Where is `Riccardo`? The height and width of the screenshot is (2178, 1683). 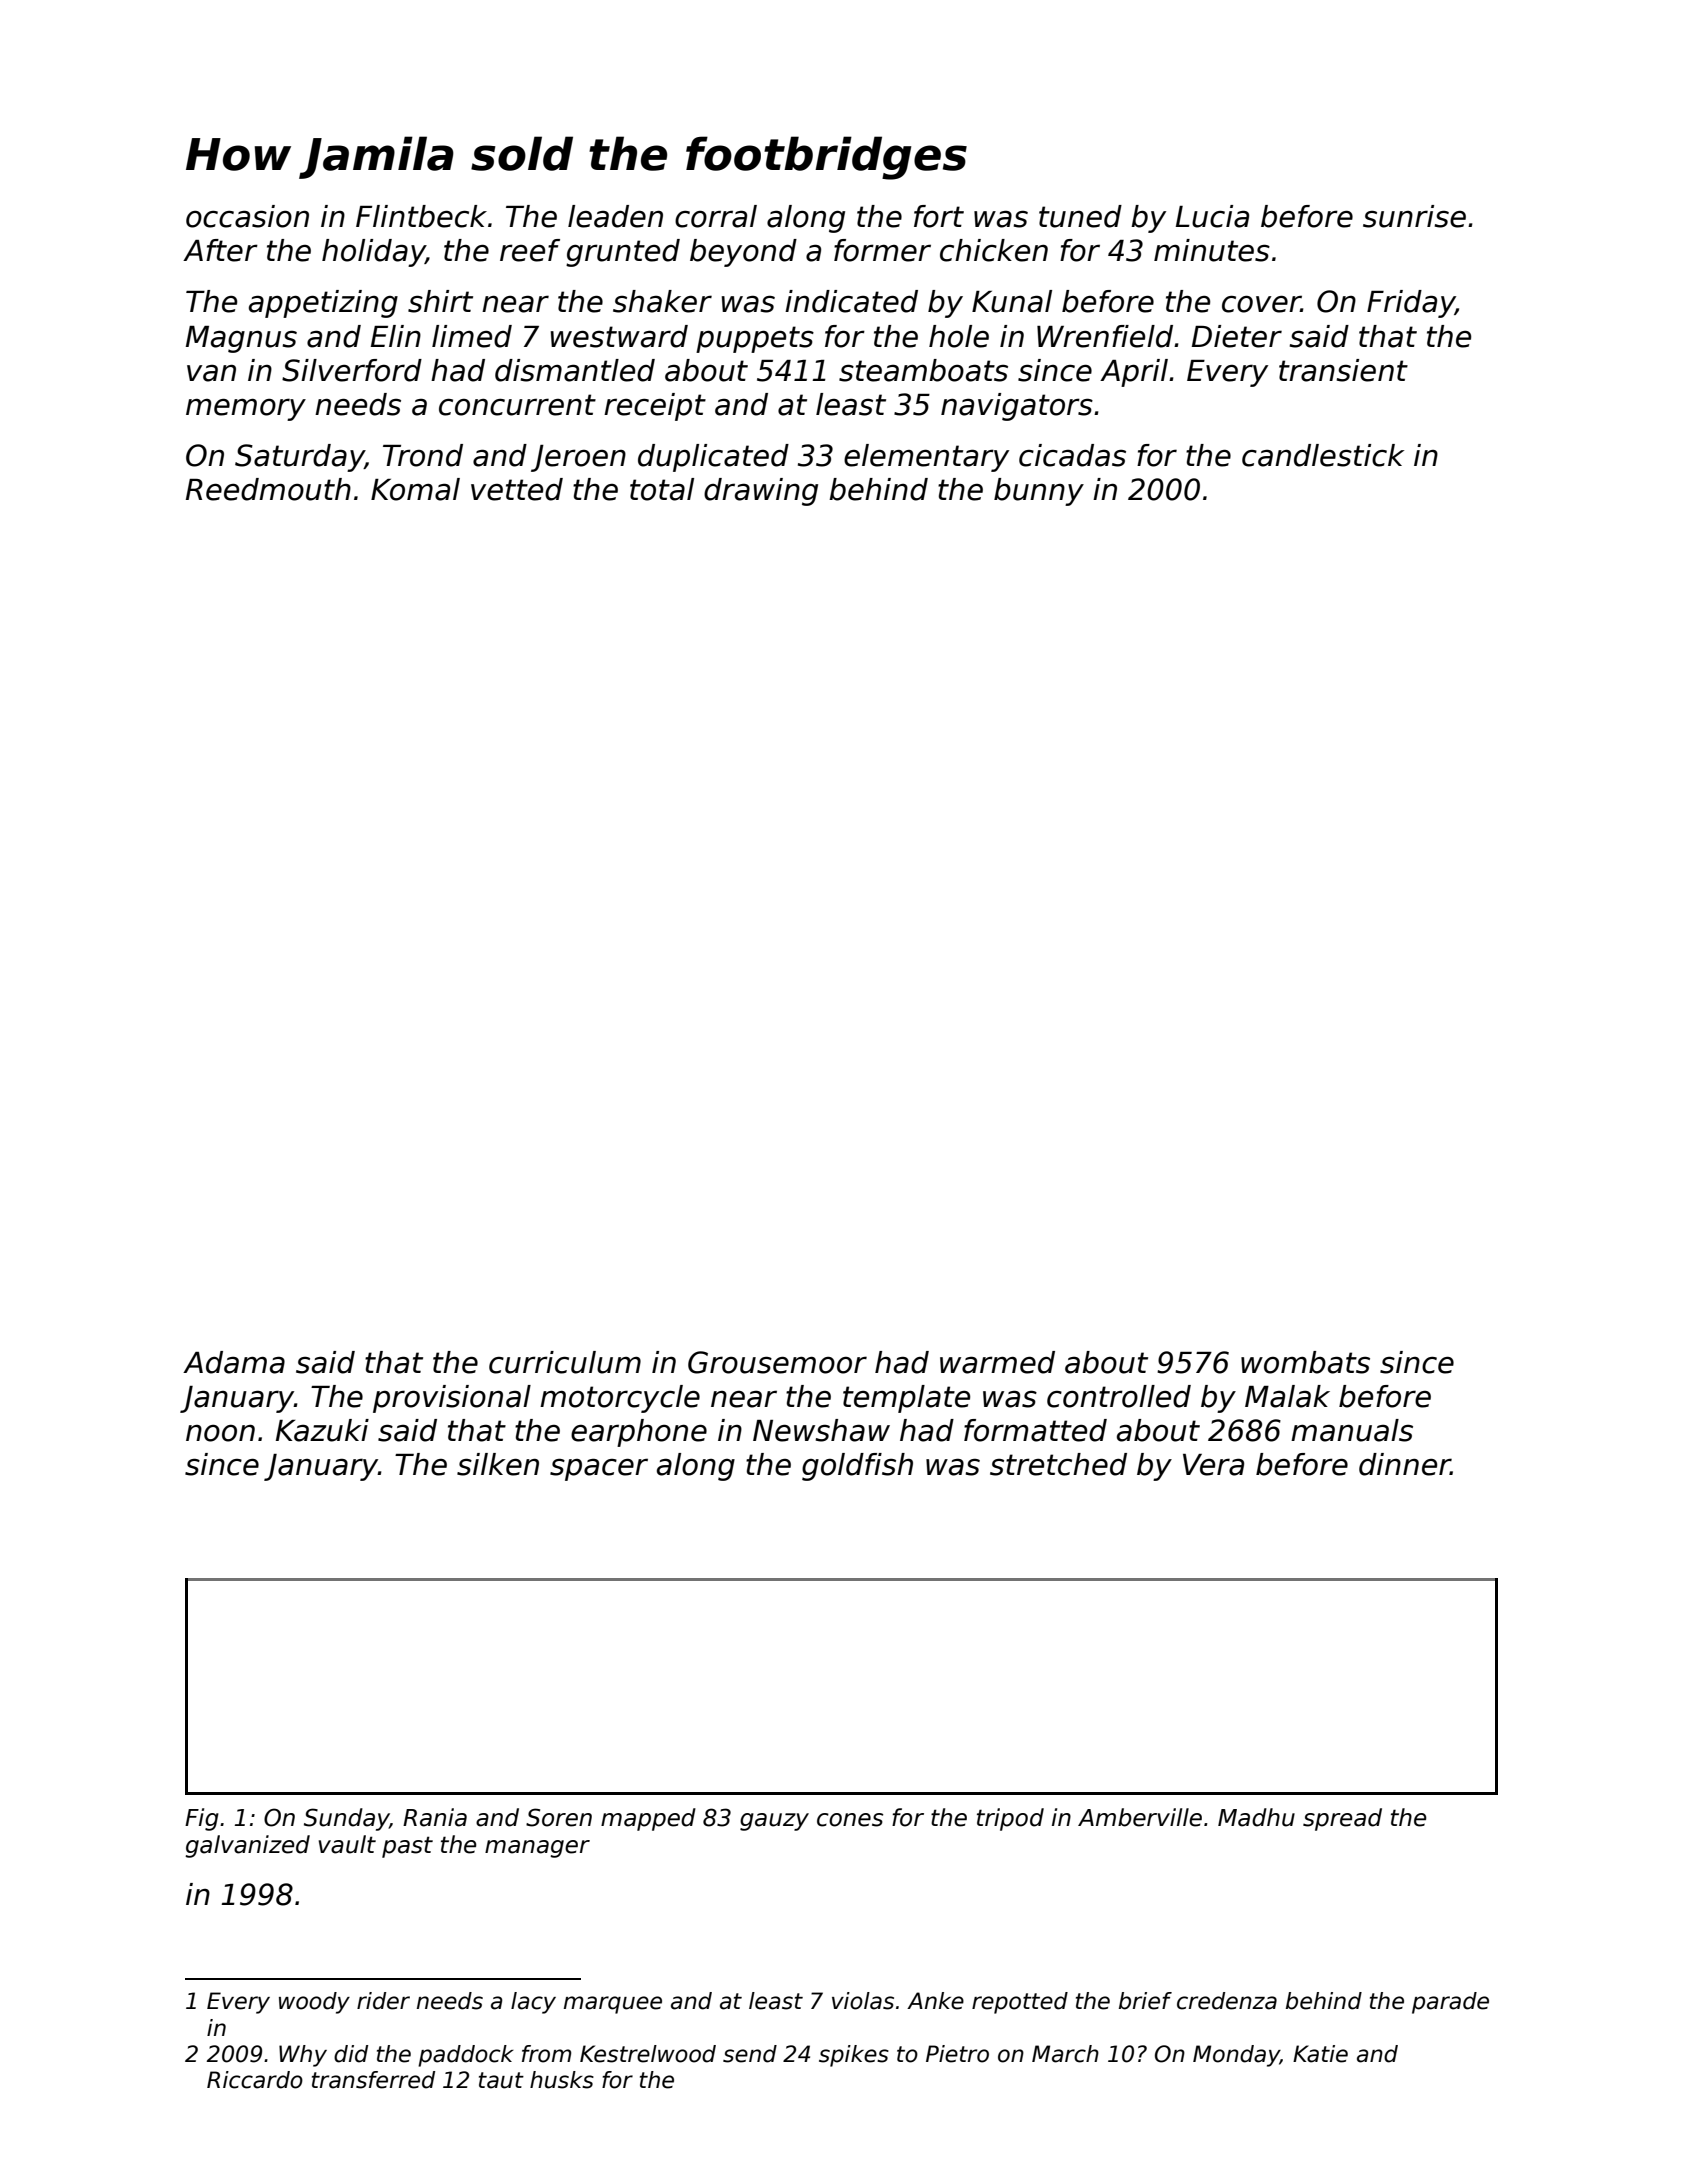
Riccardo is located at coordinates (255, 2080).
